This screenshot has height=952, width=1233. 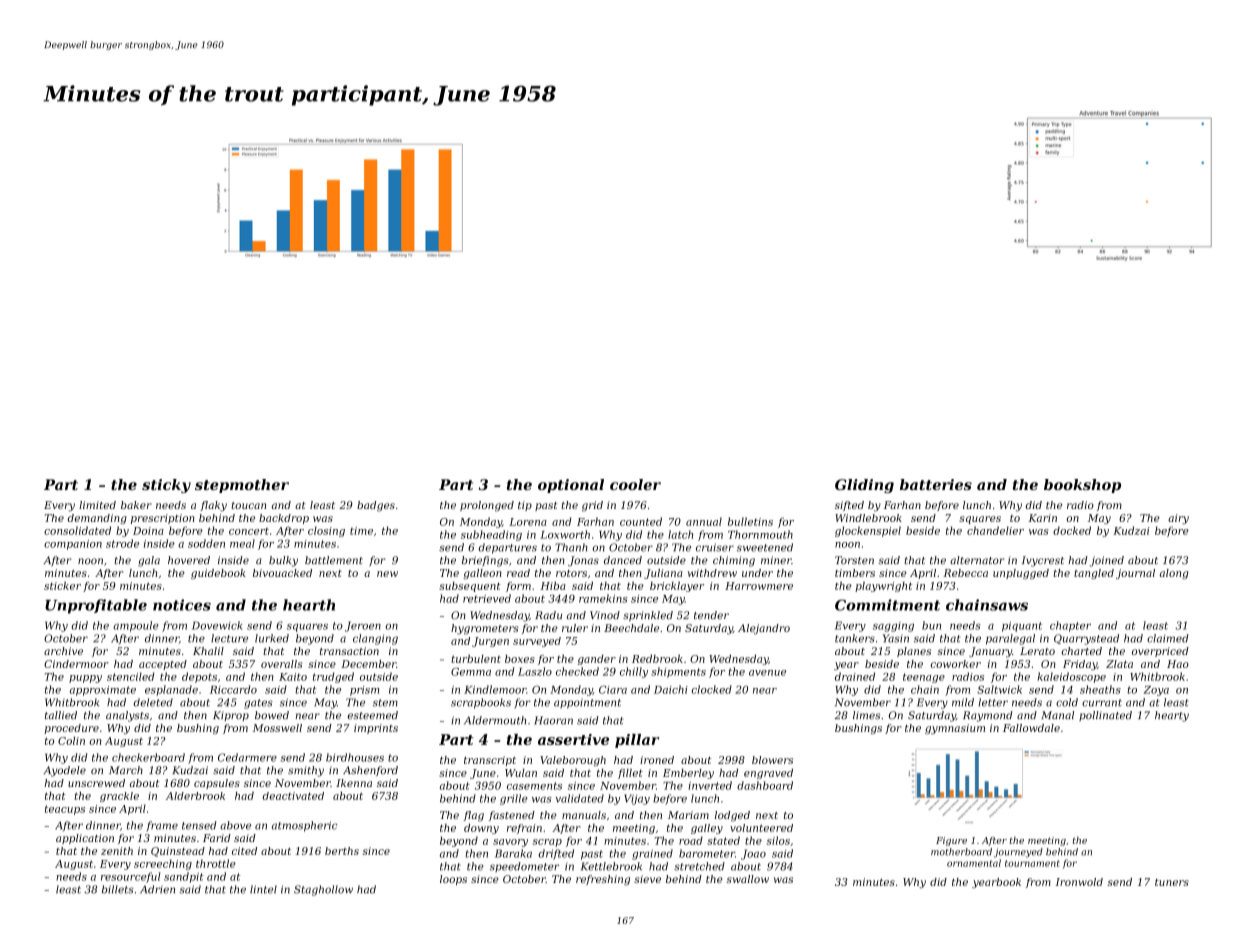 I want to click on strode, so click(x=122, y=543).
